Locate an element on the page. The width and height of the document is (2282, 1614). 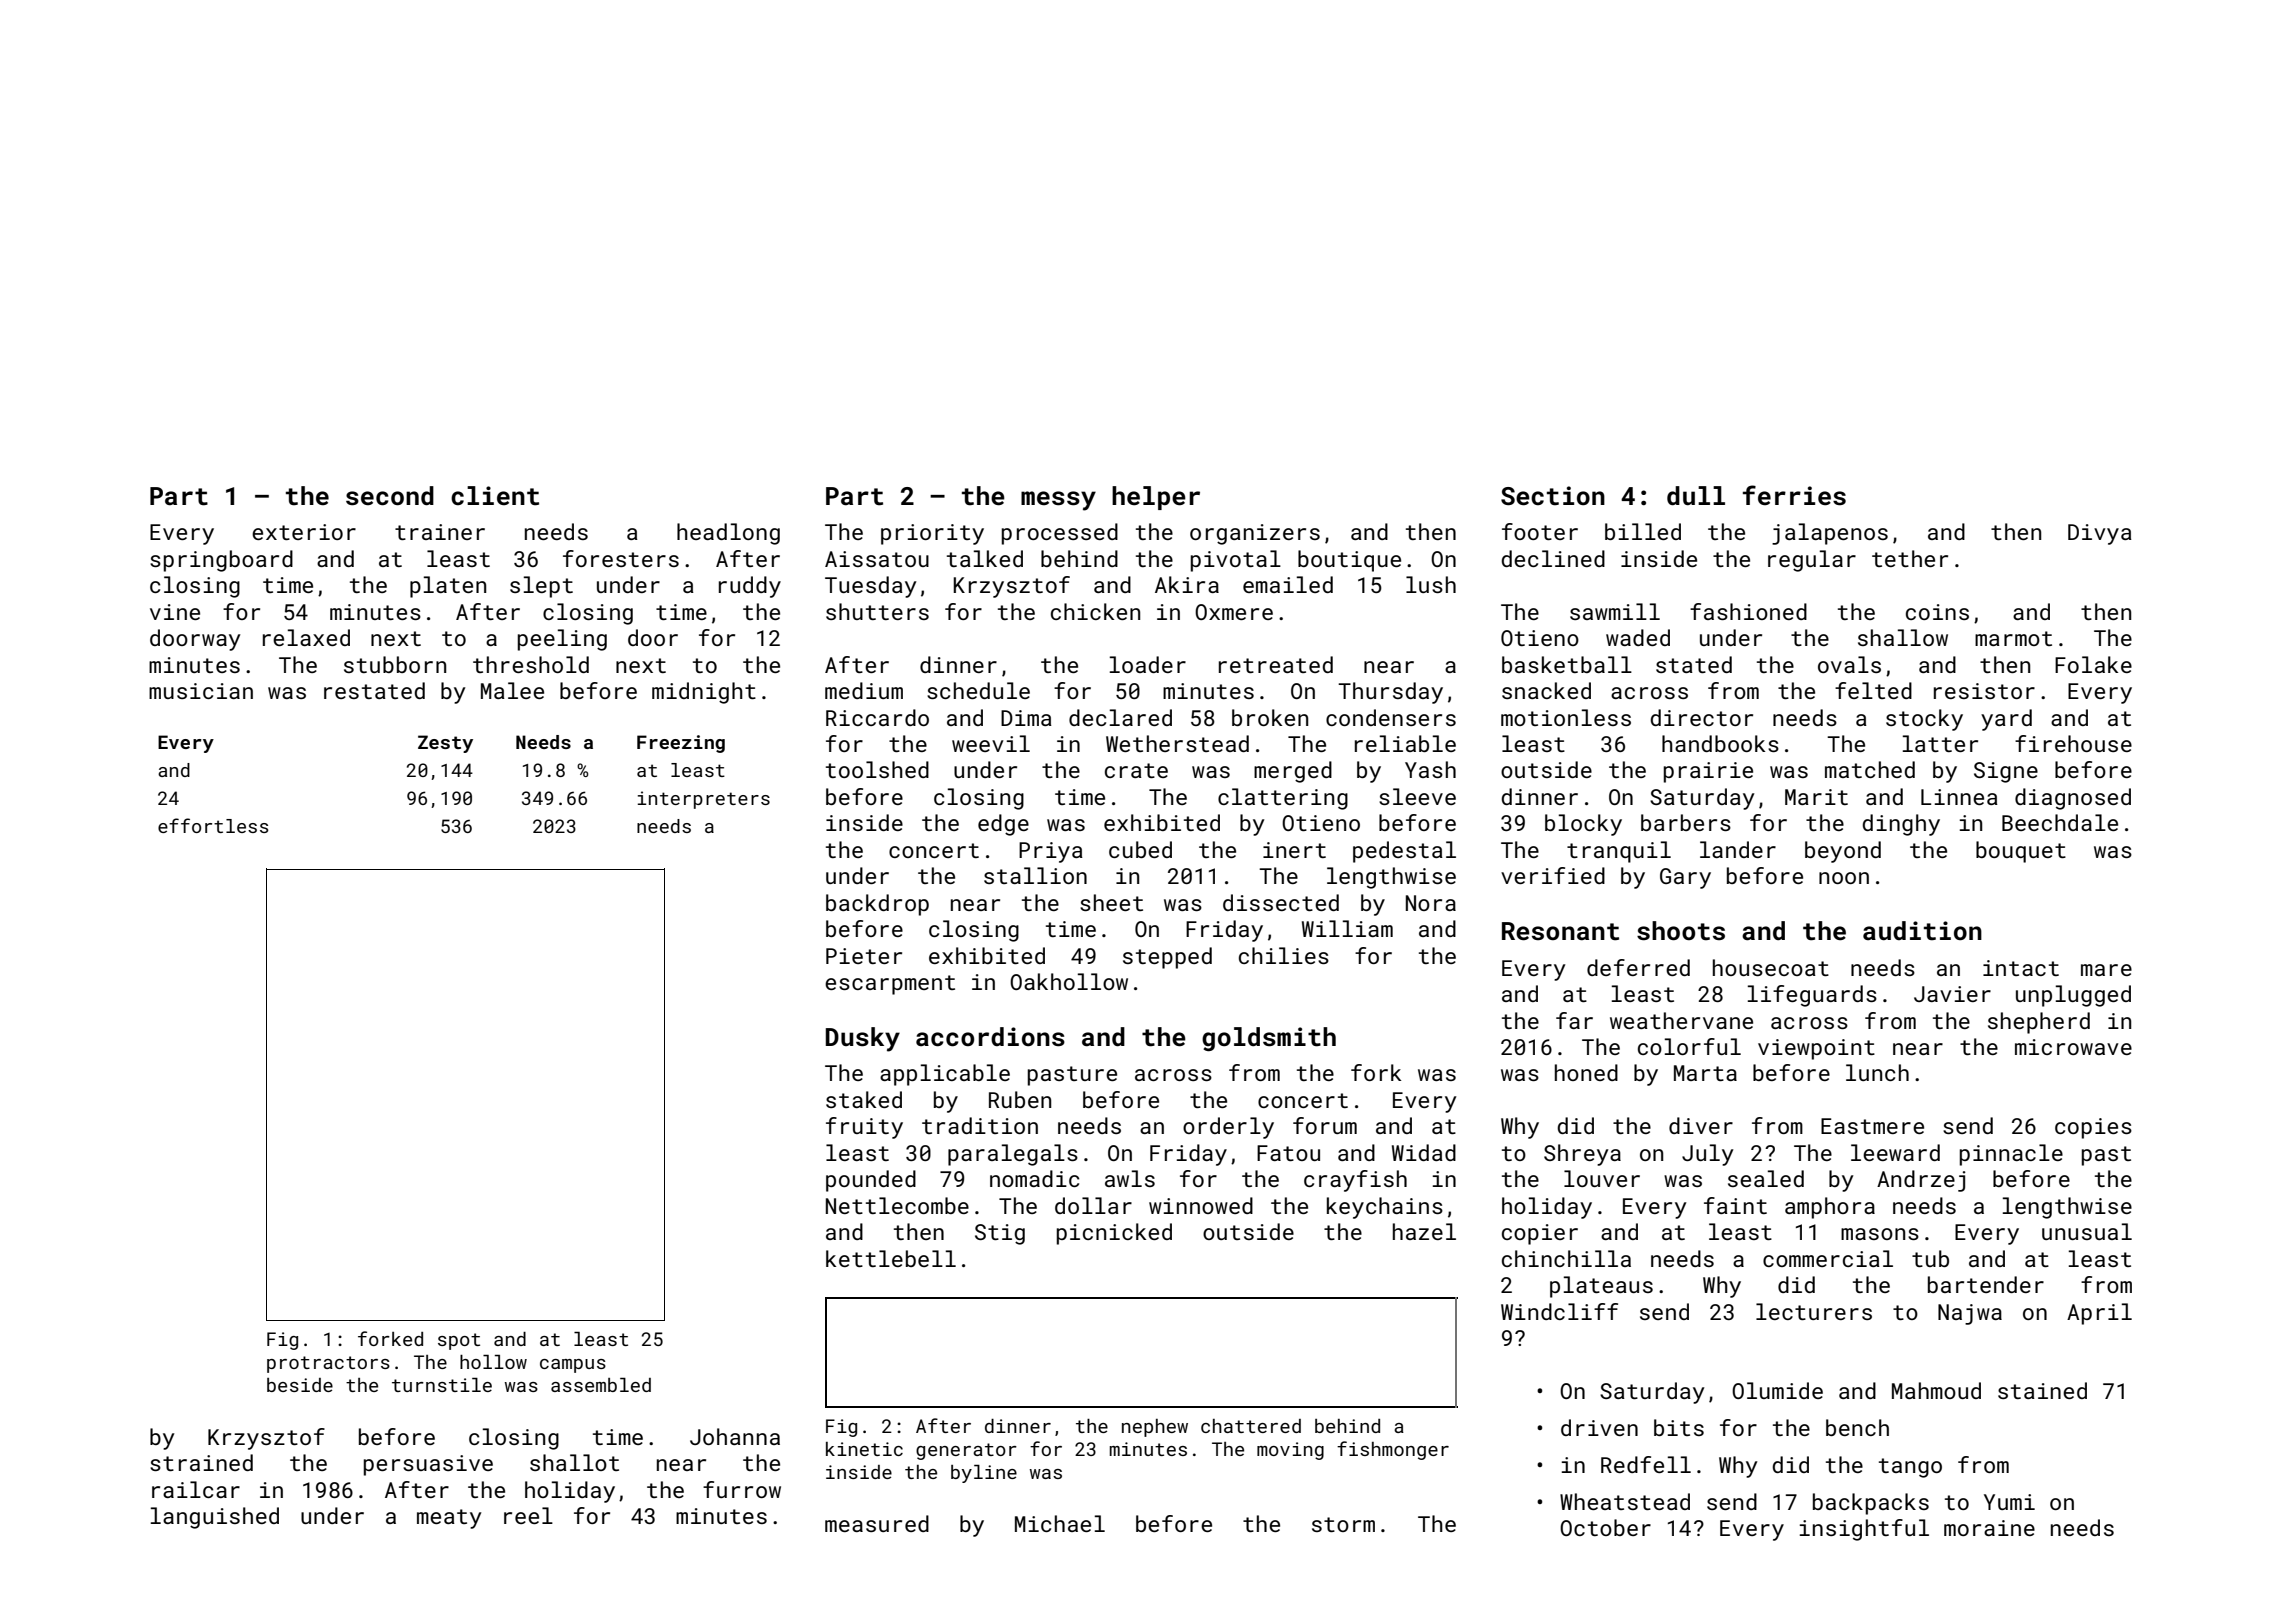
beside is located at coordinates (300, 1385).
